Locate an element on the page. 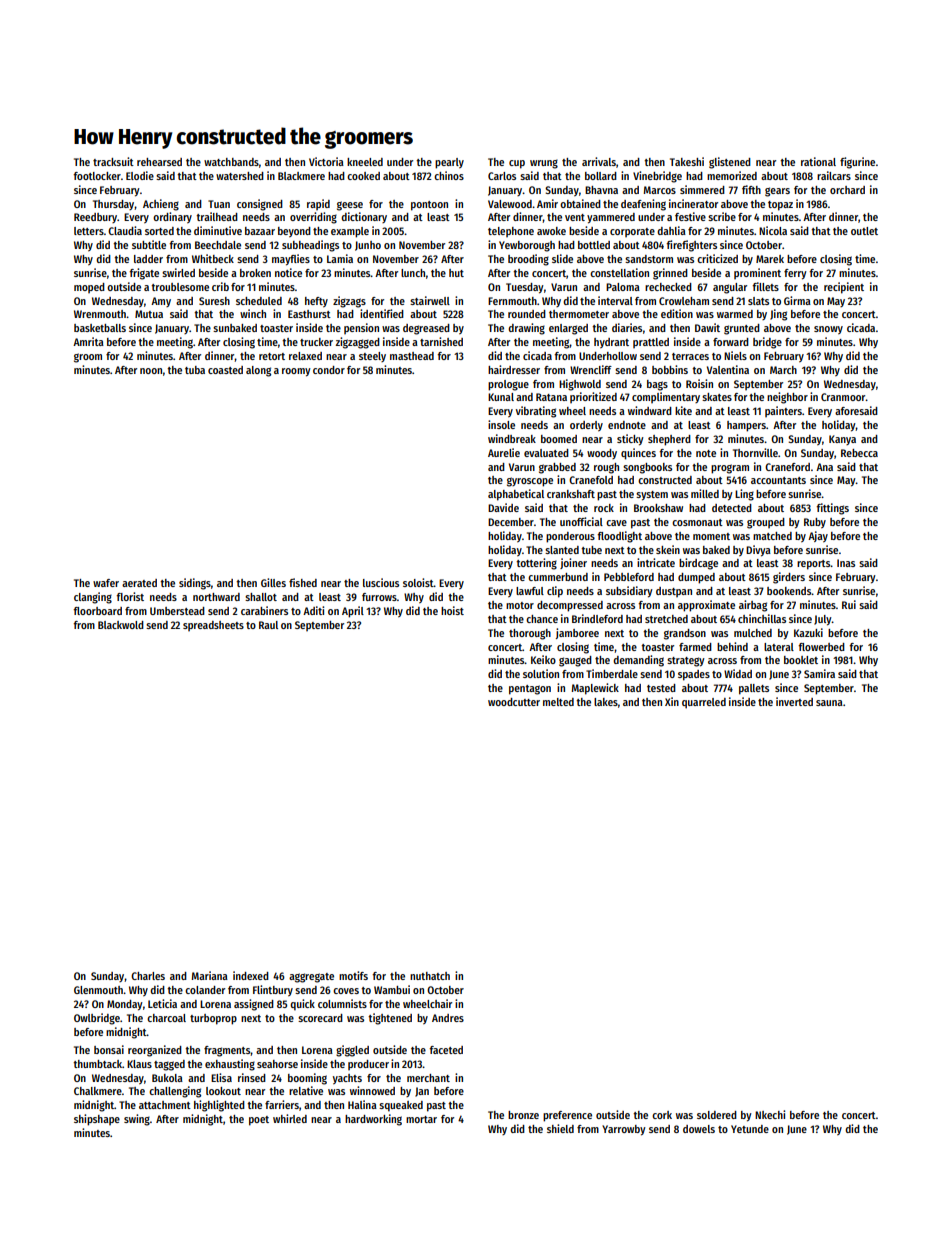  booklet is located at coordinates (801, 660).
